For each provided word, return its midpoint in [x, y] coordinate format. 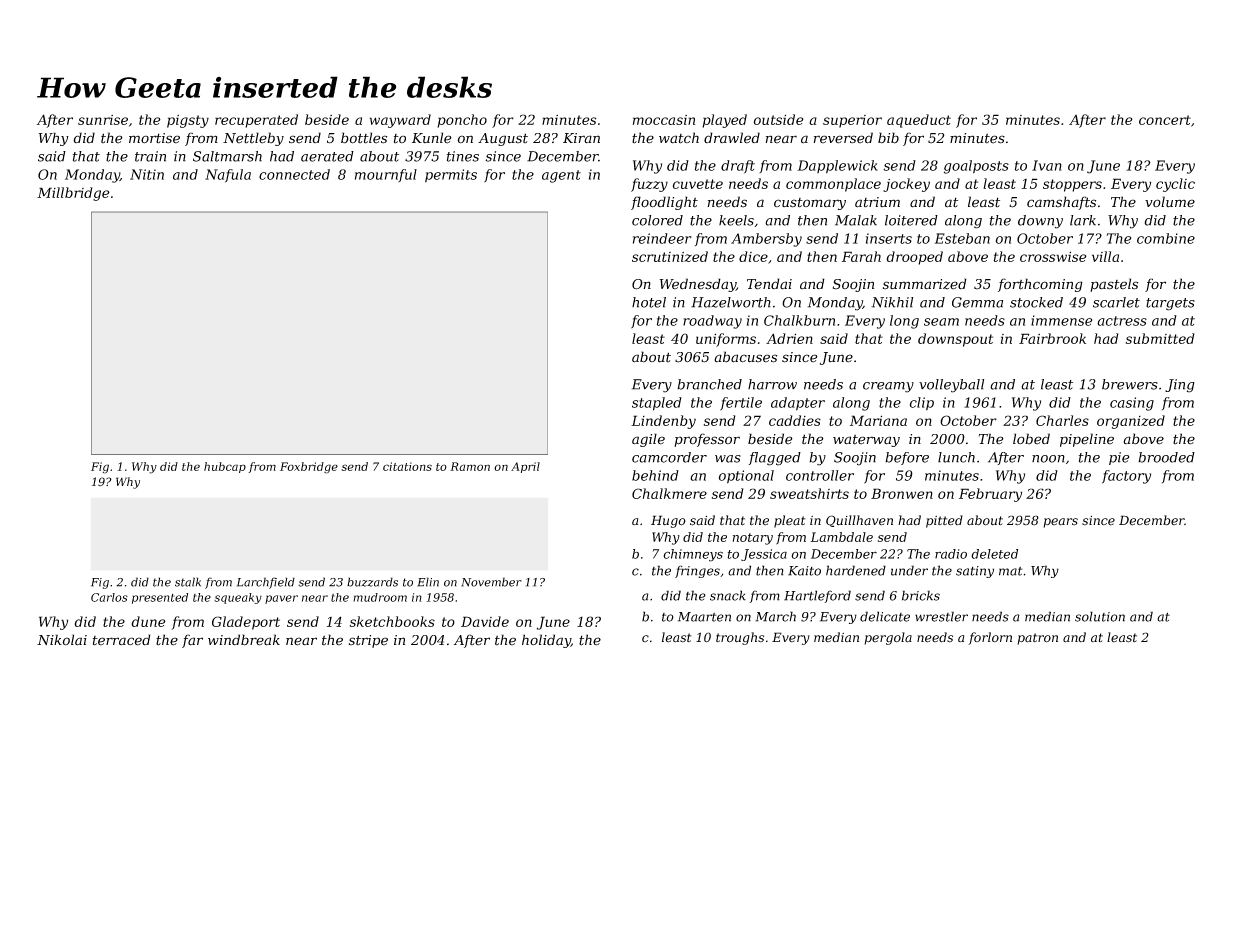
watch [679, 138]
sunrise [103, 120]
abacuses [745, 357]
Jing [1180, 386]
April [525, 467]
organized [1131, 422]
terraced [122, 640]
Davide [485, 621]
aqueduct [919, 121]
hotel [649, 302]
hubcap [225, 467]
